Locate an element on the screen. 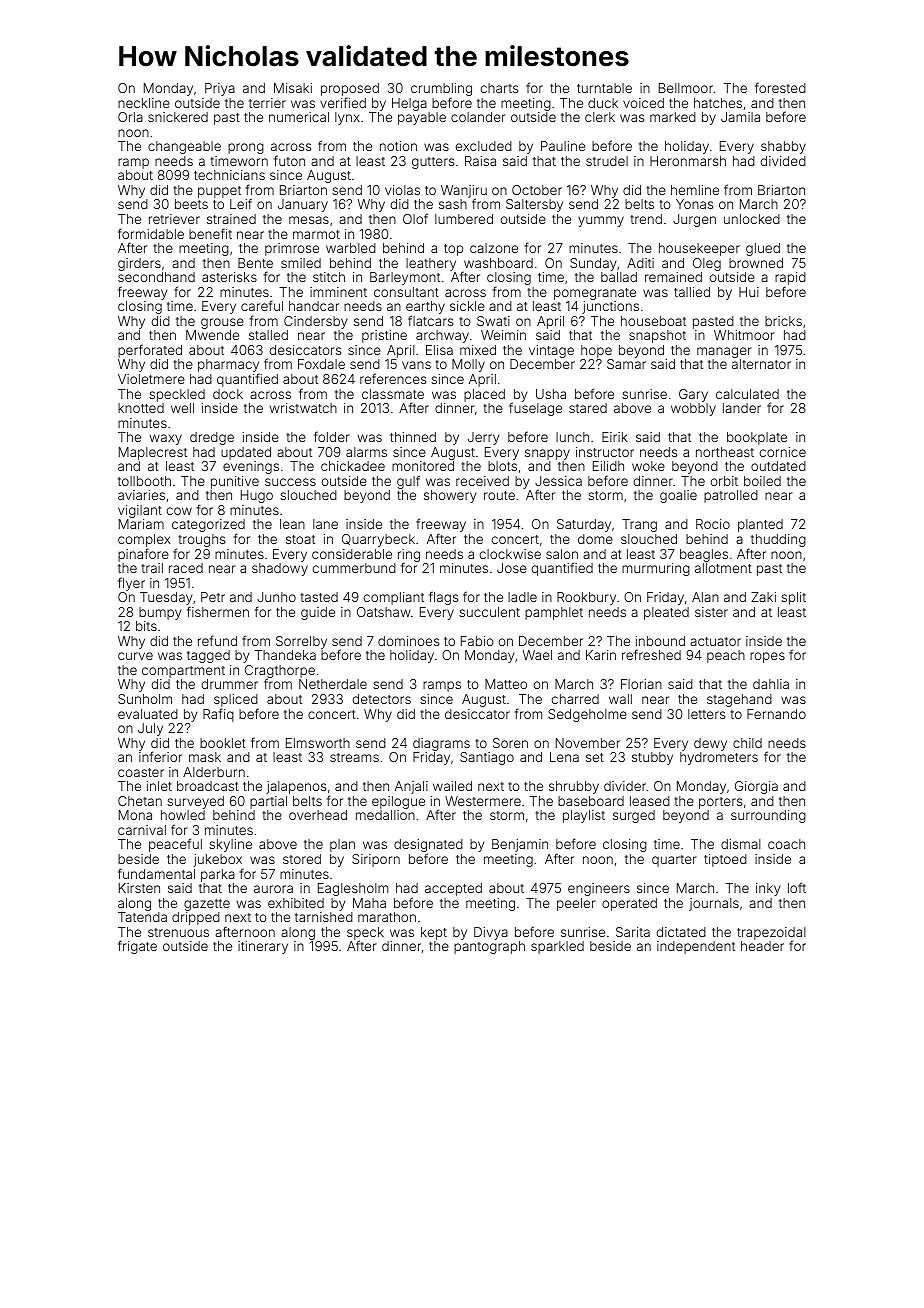  Priya is located at coordinates (220, 89).
